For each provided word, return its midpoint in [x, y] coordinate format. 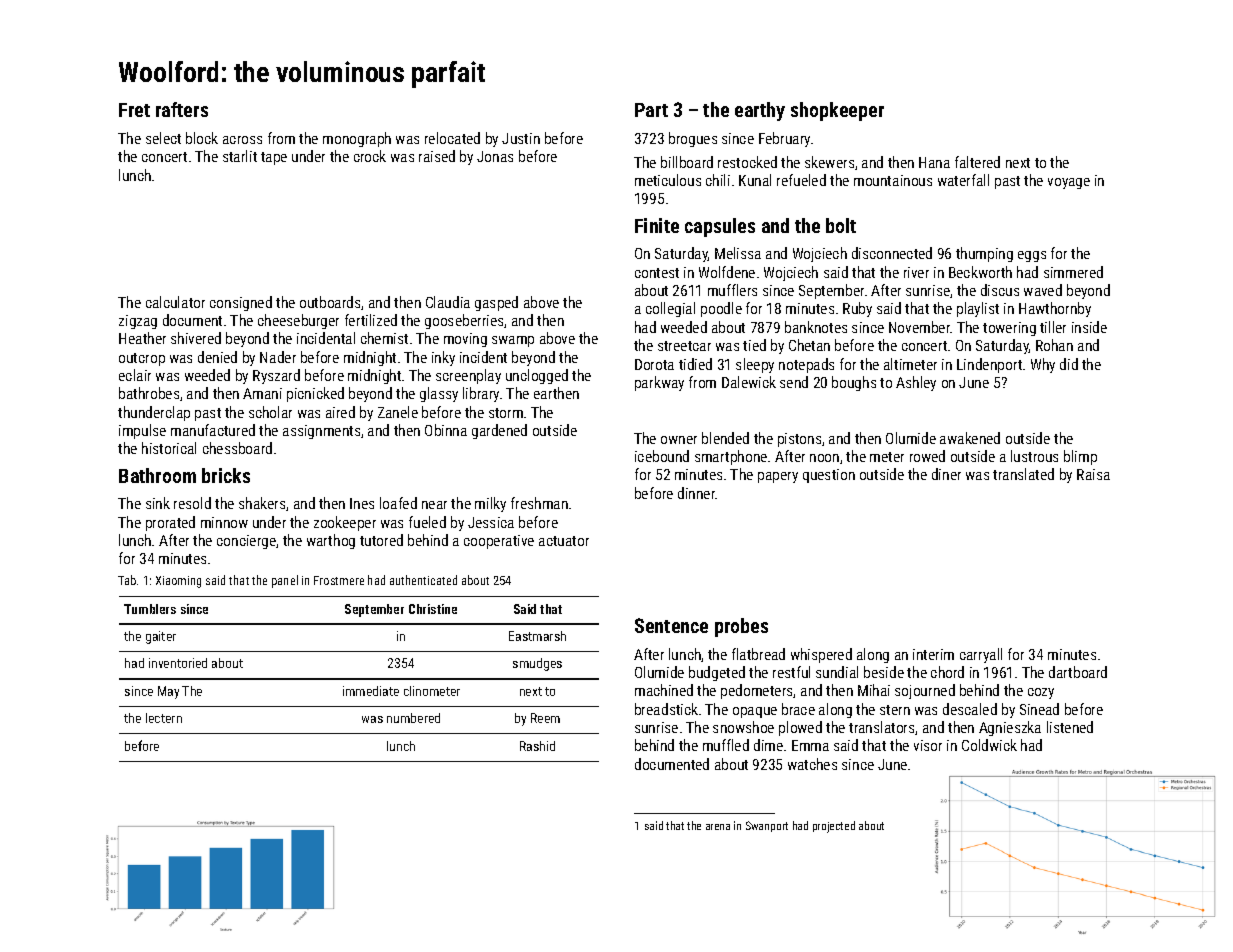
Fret [134, 110]
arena [718, 827]
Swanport [767, 826]
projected [834, 827]
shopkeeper [837, 111]
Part [651, 110]
